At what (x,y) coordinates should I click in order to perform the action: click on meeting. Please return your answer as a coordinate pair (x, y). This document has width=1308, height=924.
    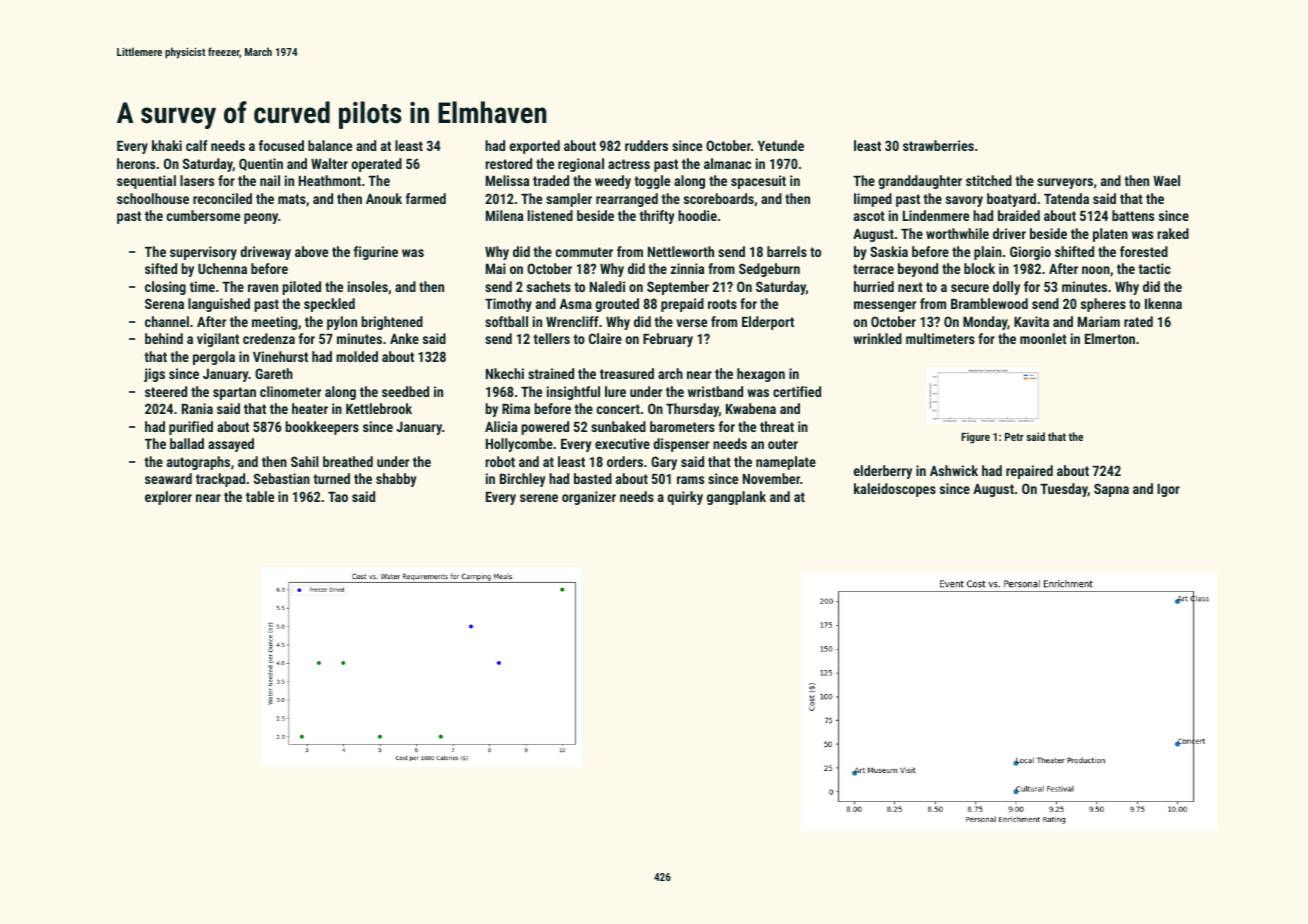
    Looking at the image, I should click on (275, 323).
